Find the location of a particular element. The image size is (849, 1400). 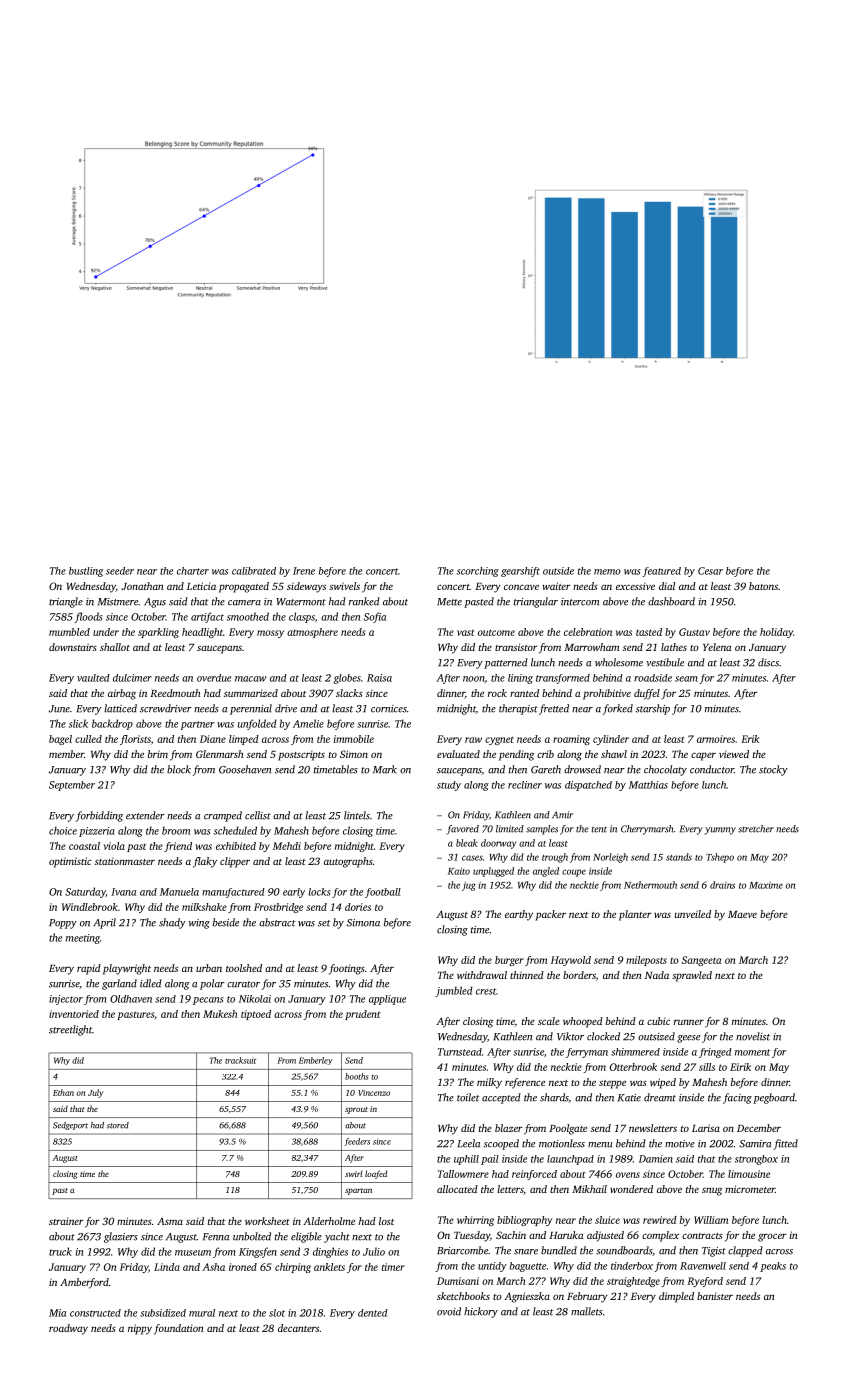

Cherrymarsh is located at coordinates (647, 830).
